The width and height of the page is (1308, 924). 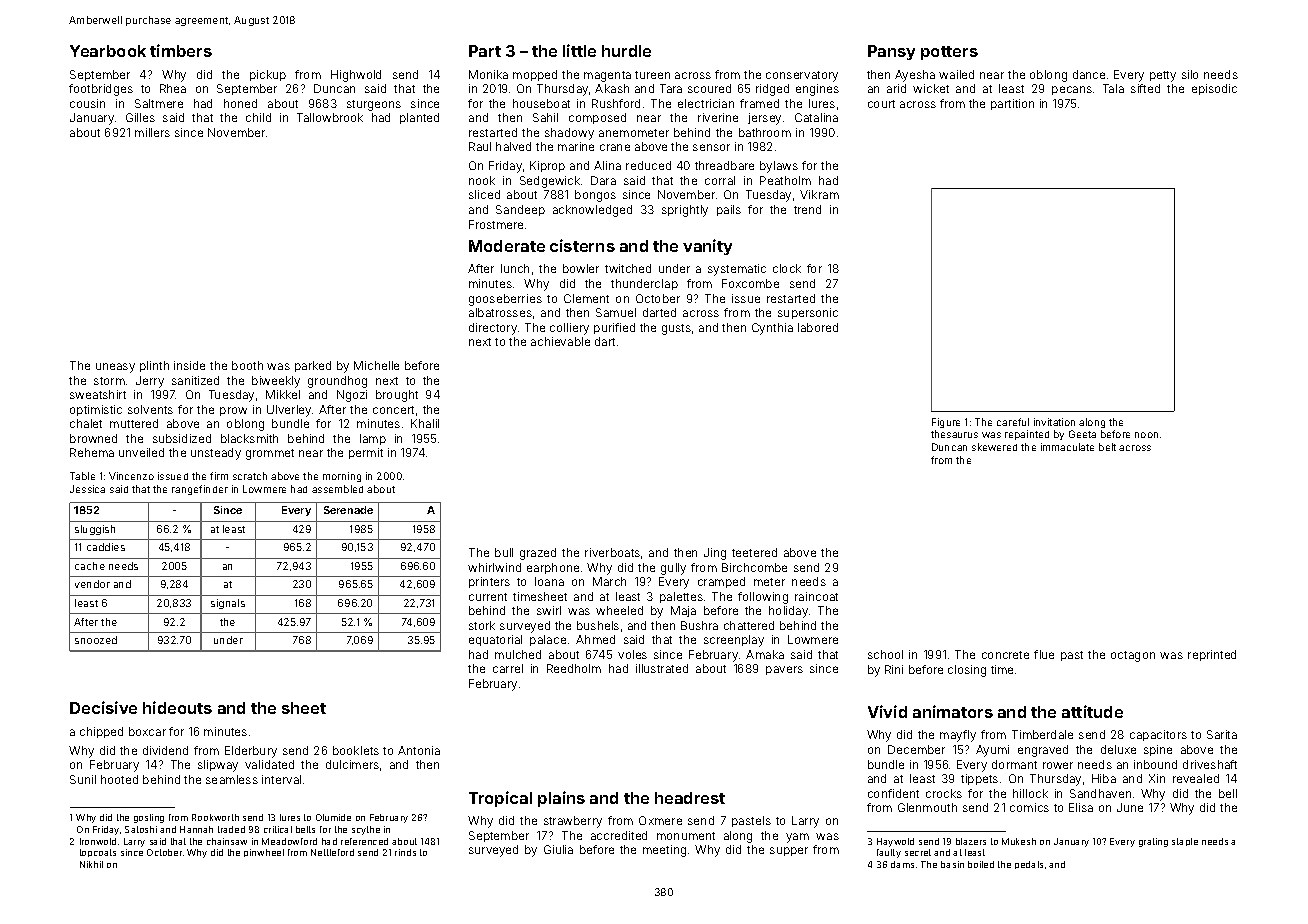 I want to click on silo, so click(x=1190, y=74).
